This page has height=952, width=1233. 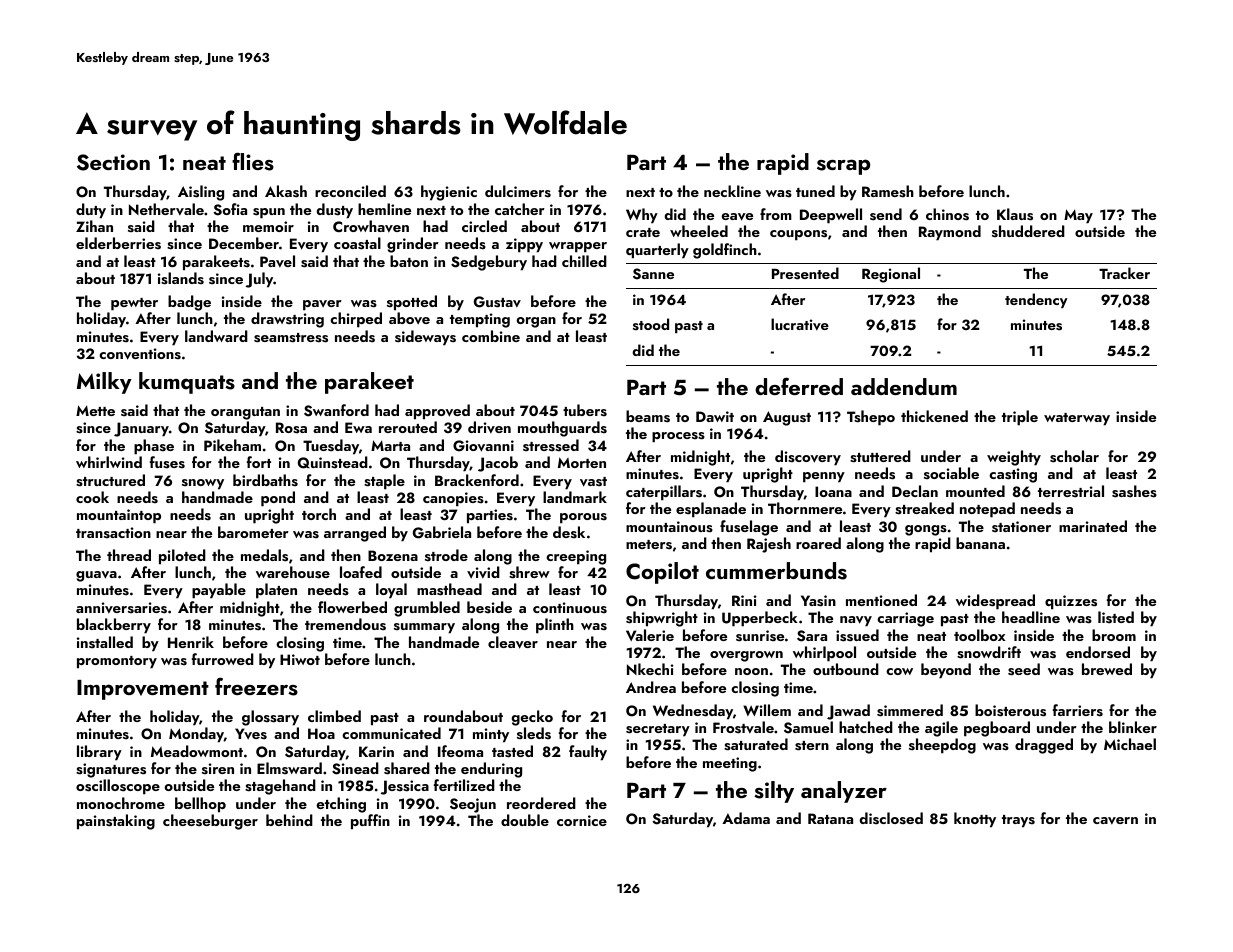 I want to click on scrap, so click(x=843, y=167).
